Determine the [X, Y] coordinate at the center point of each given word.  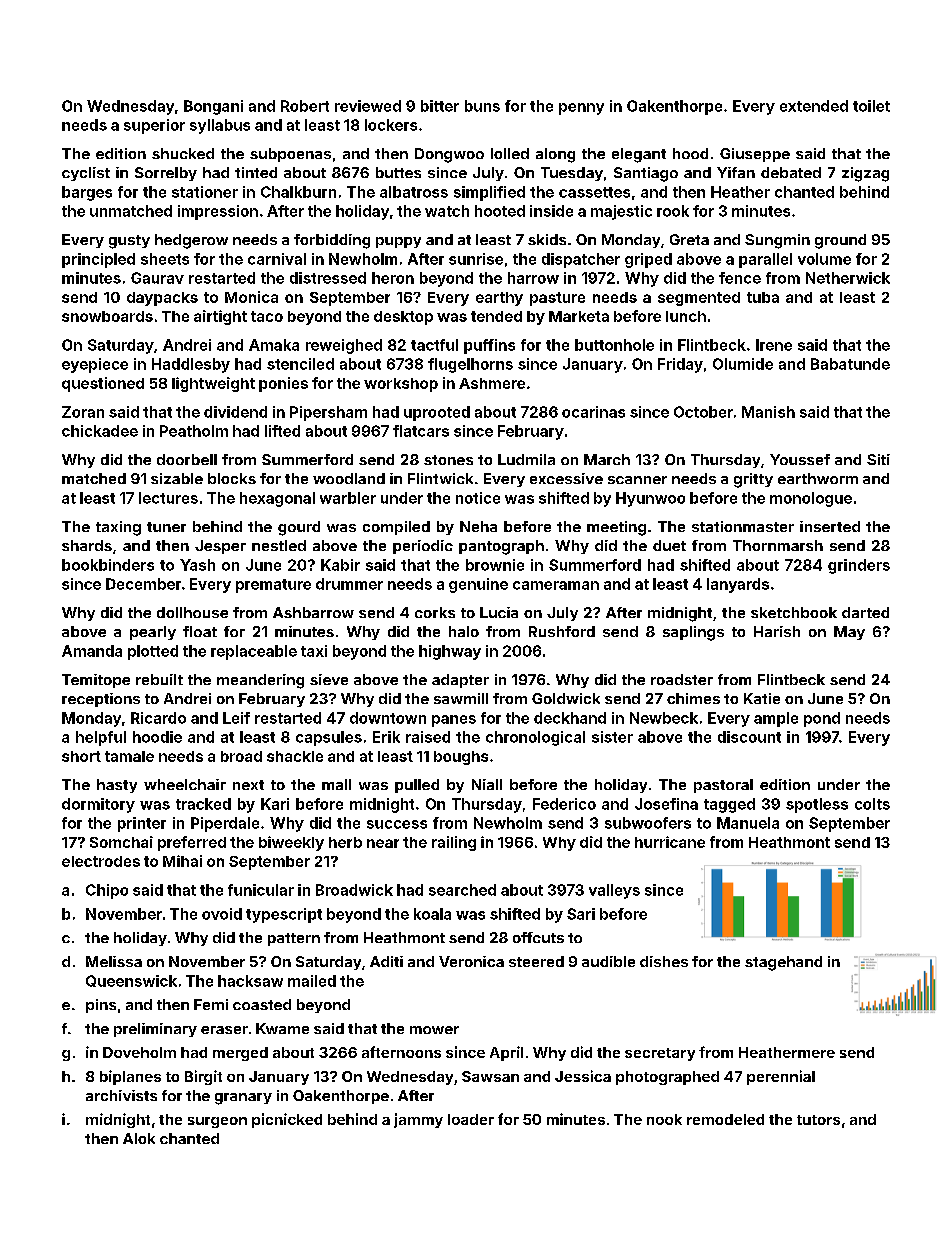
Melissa [114, 961]
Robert [305, 106]
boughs [461, 758]
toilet [871, 106]
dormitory [98, 805]
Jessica [583, 1076]
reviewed [368, 106]
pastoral [723, 786]
